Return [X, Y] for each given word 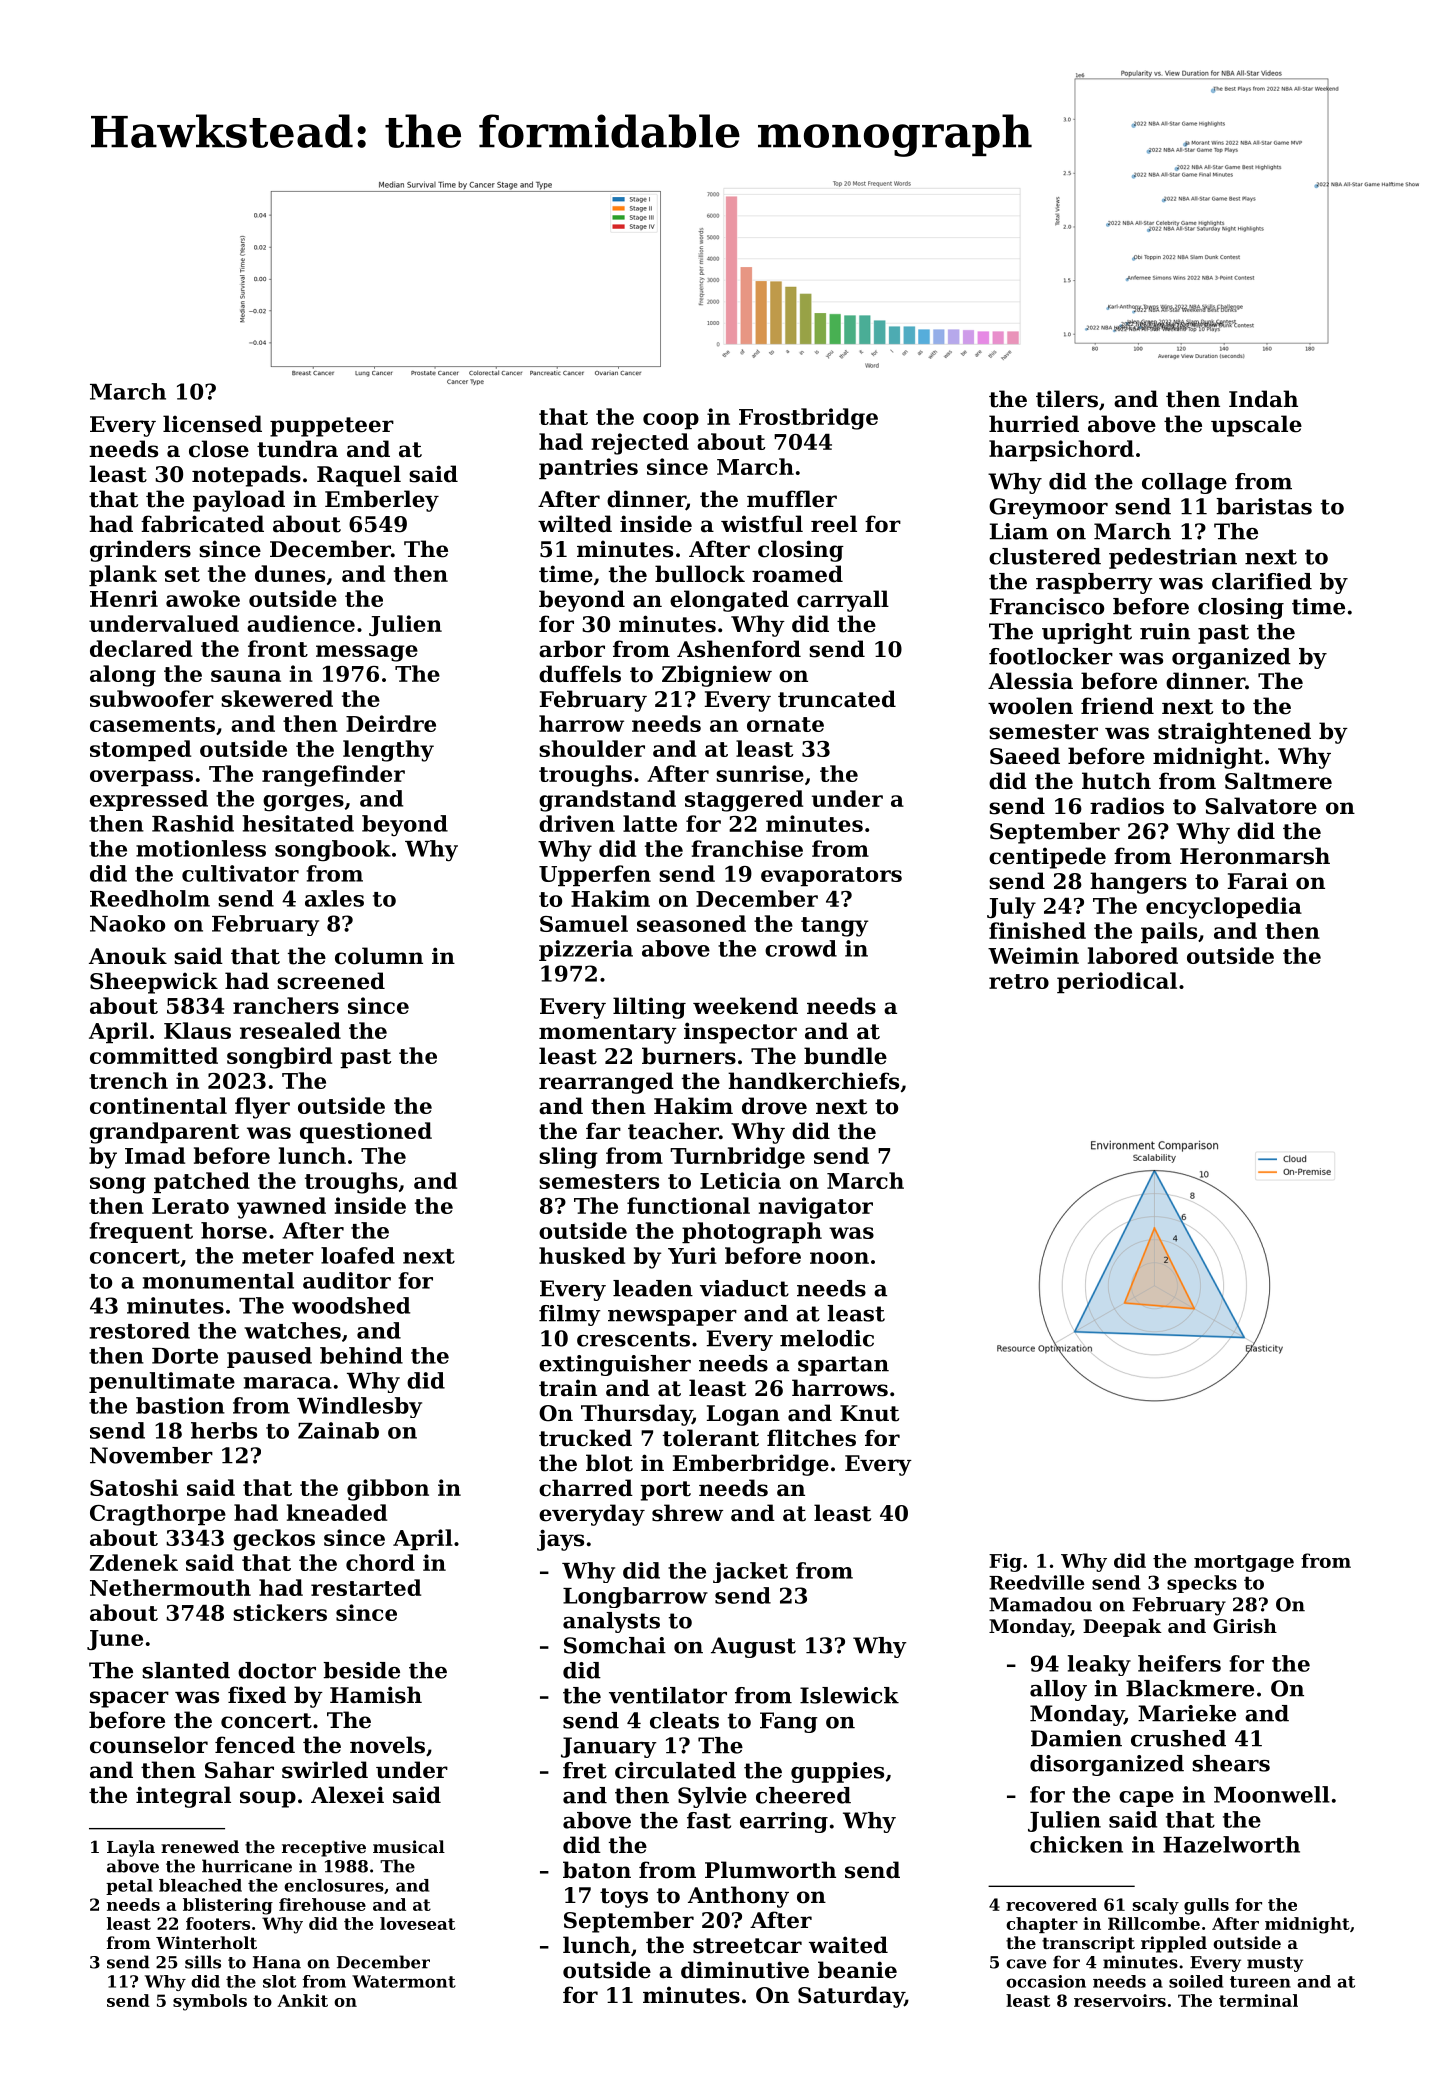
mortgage [1244, 1563]
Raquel [359, 476]
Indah [1263, 399]
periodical [1117, 982]
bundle [845, 1056]
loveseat [417, 1923]
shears [1231, 1763]
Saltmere [1278, 781]
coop [671, 421]
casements [152, 724]
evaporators [831, 876]
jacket [750, 1572]
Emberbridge [751, 1465]
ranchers [286, 1005]
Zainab [338, 1430]
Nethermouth [170, 1587]
